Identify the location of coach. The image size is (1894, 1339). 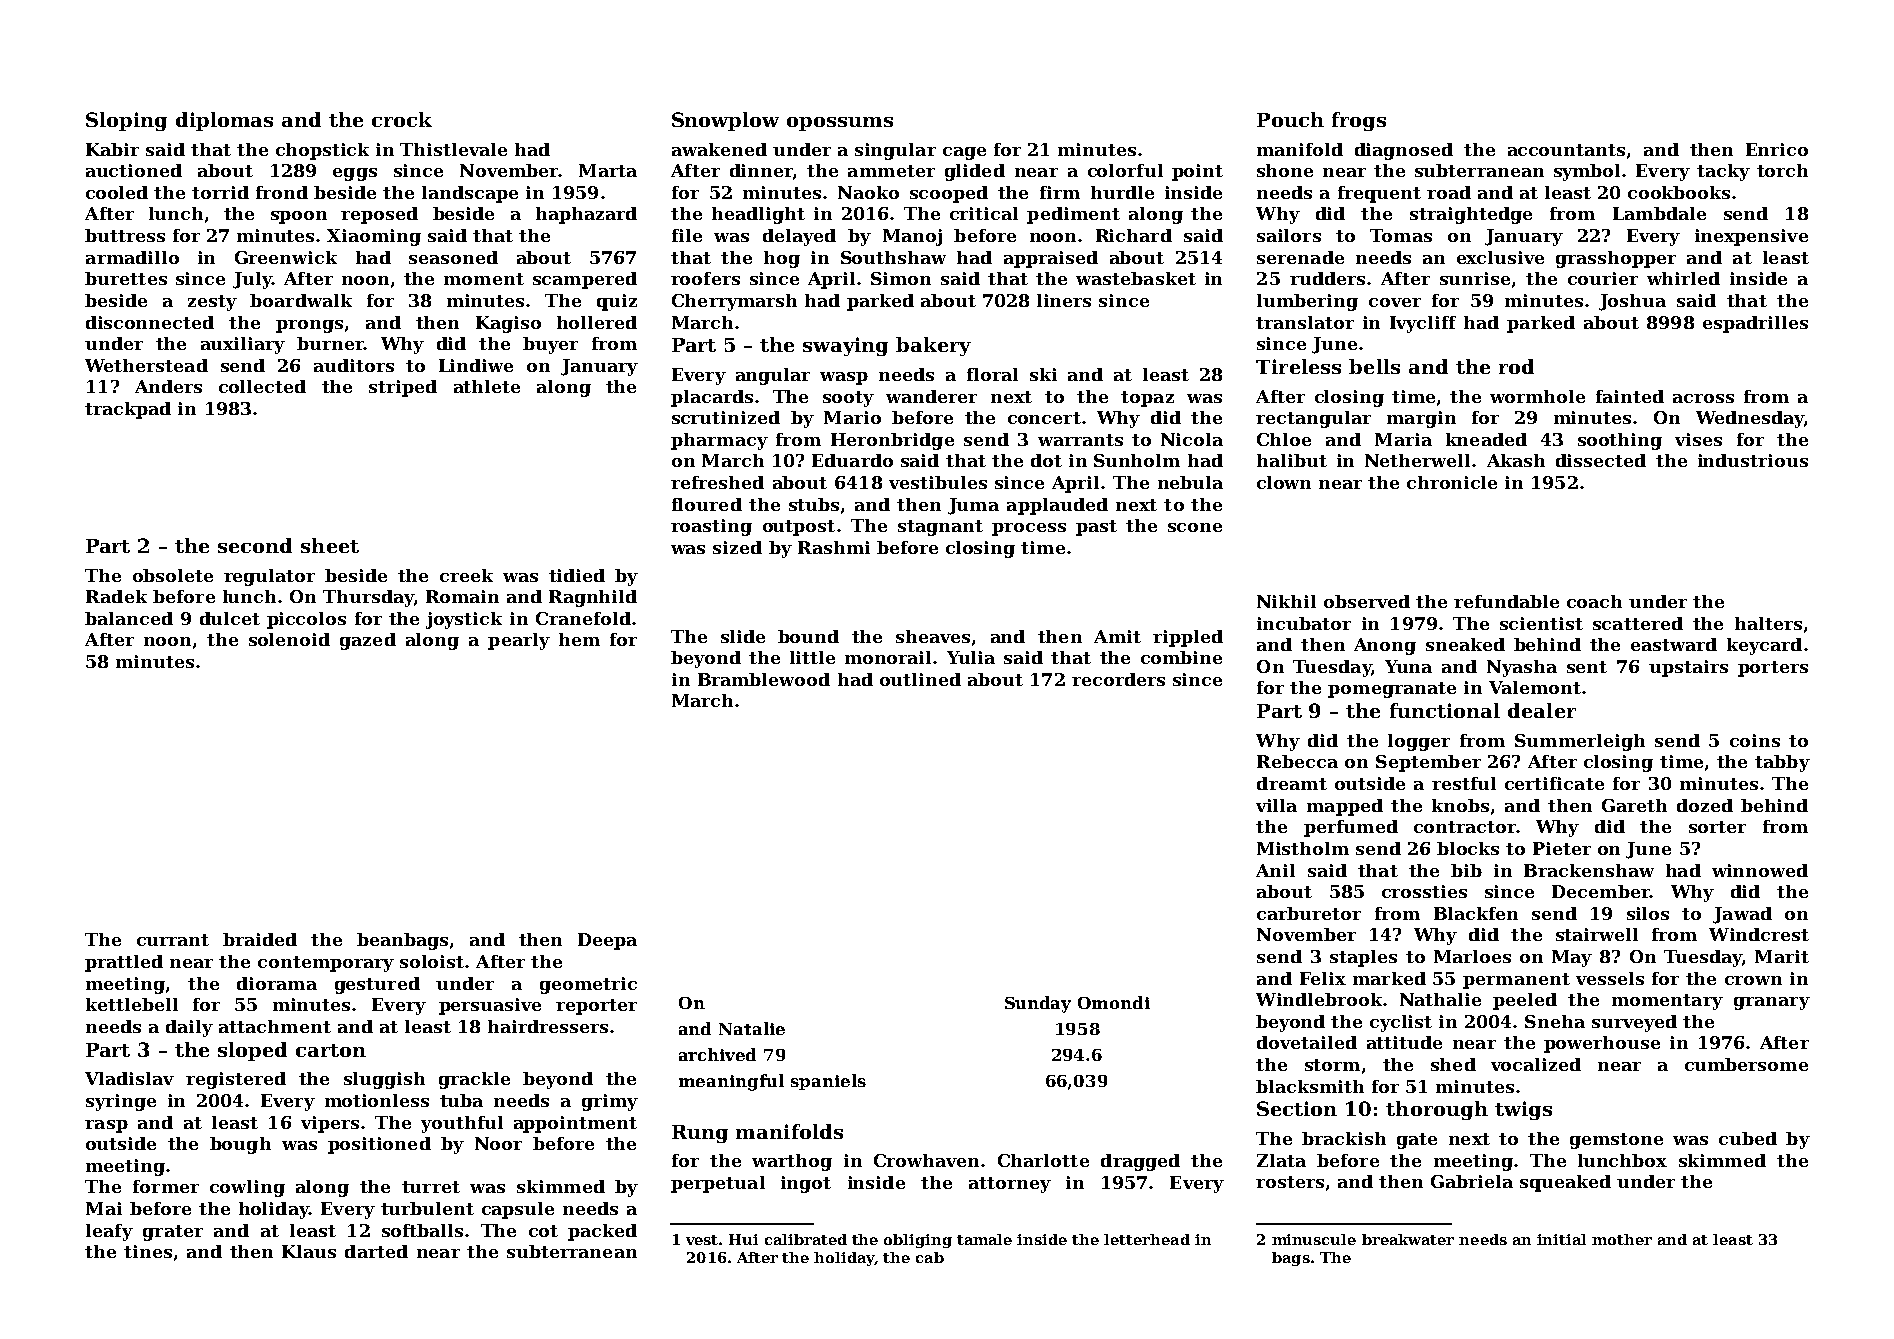
(1594, 601).
